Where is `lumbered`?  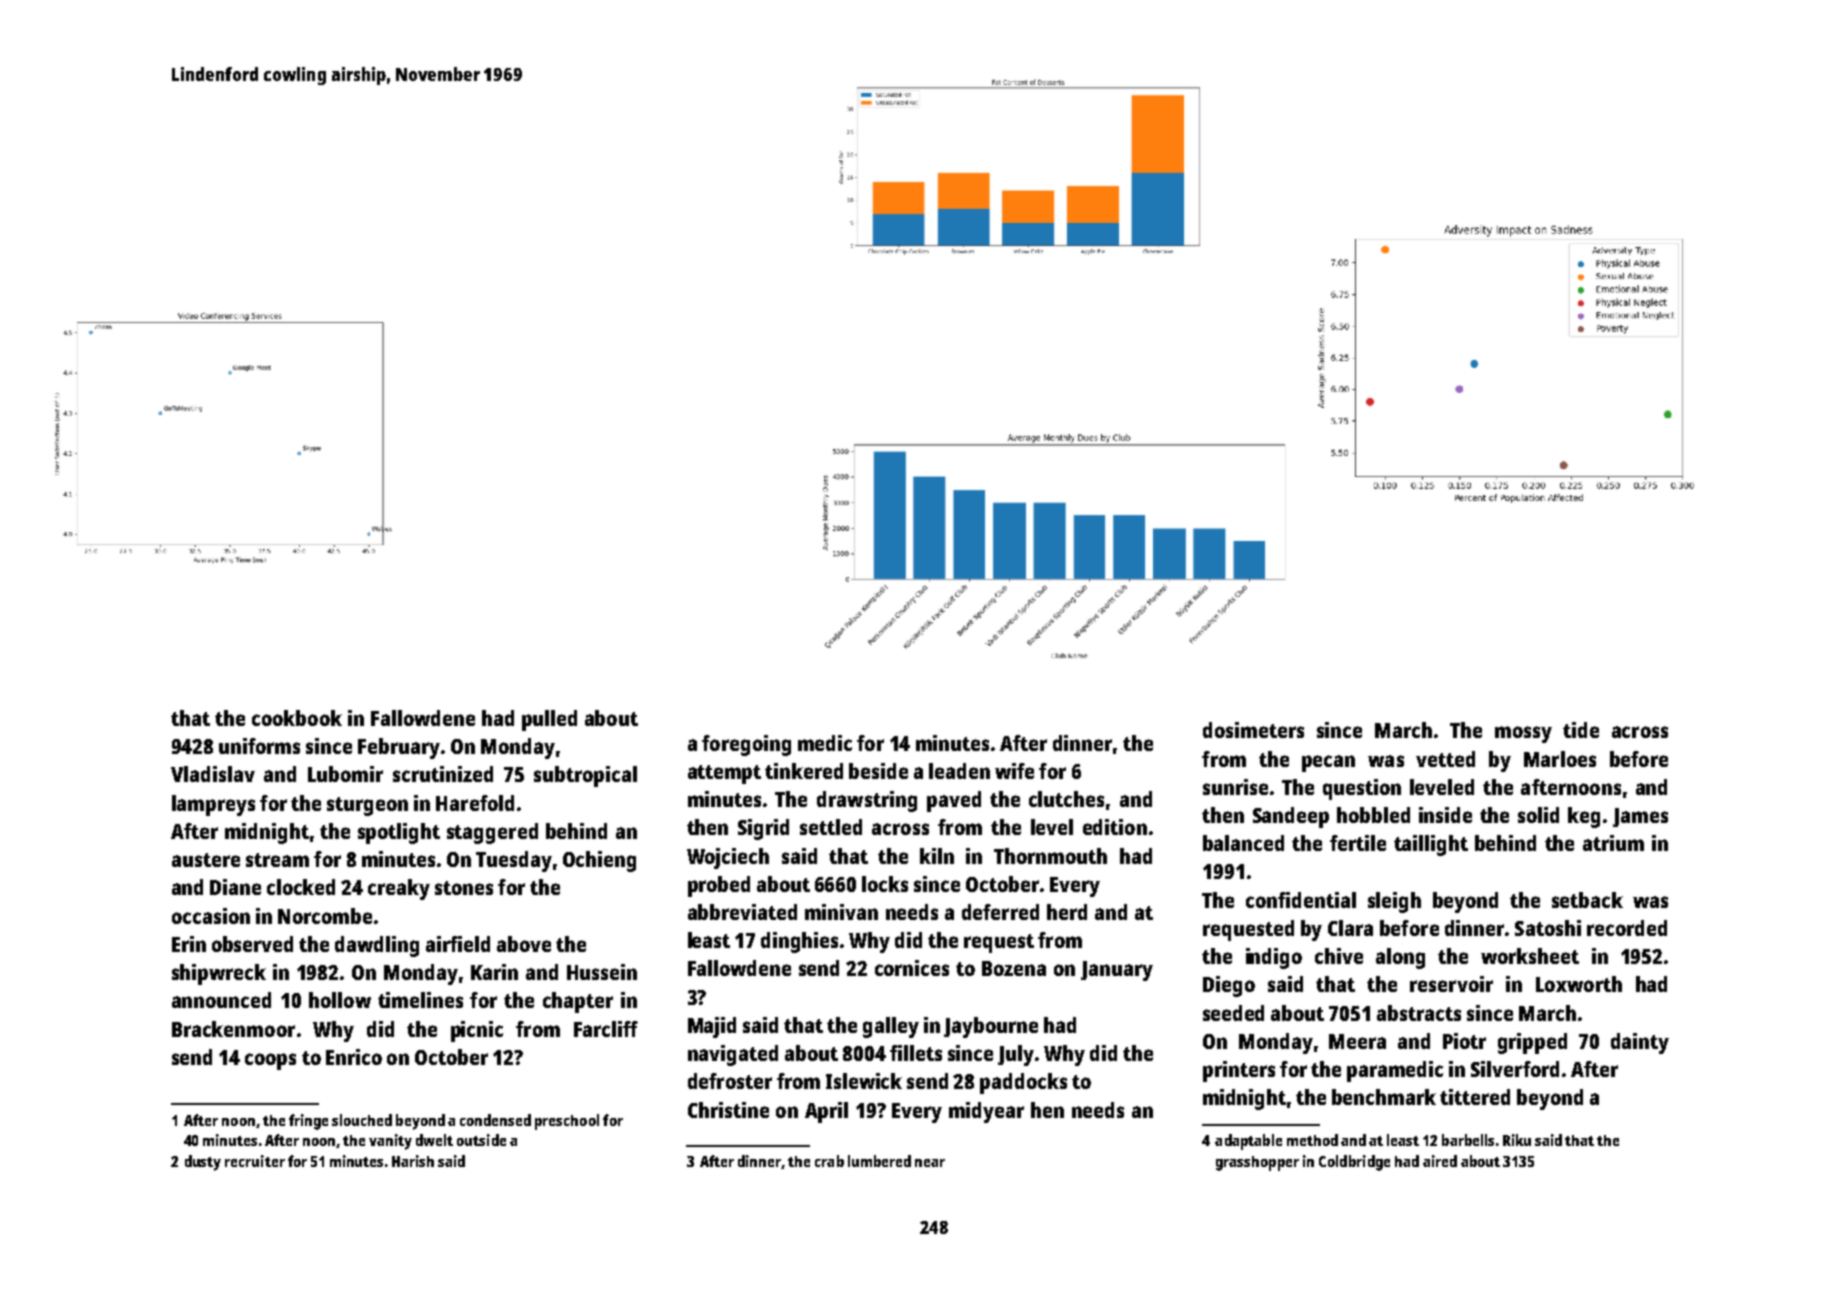
lumbered is located at coordinates (879, 1161).
